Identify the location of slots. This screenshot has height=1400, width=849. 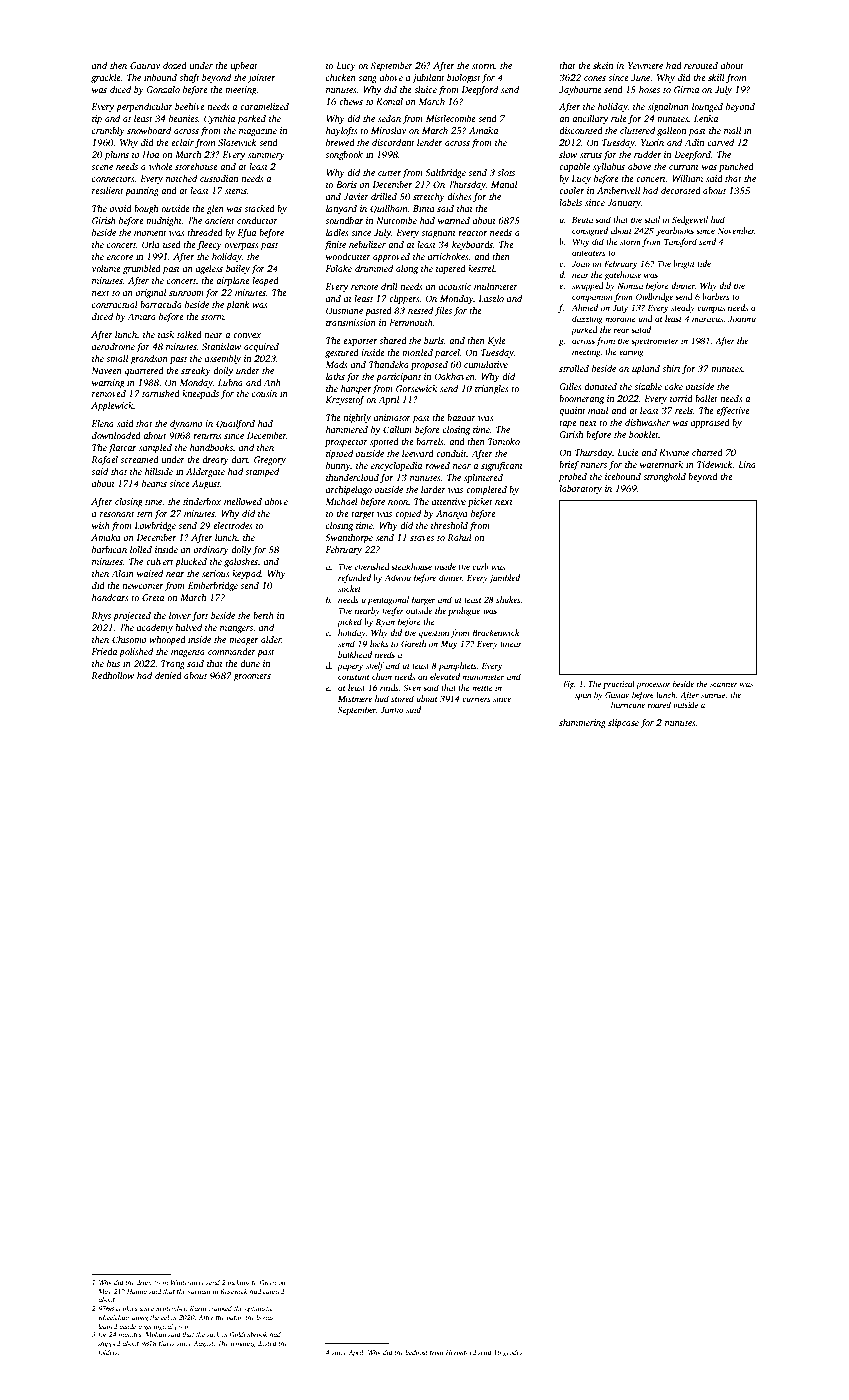
(506, 172).
